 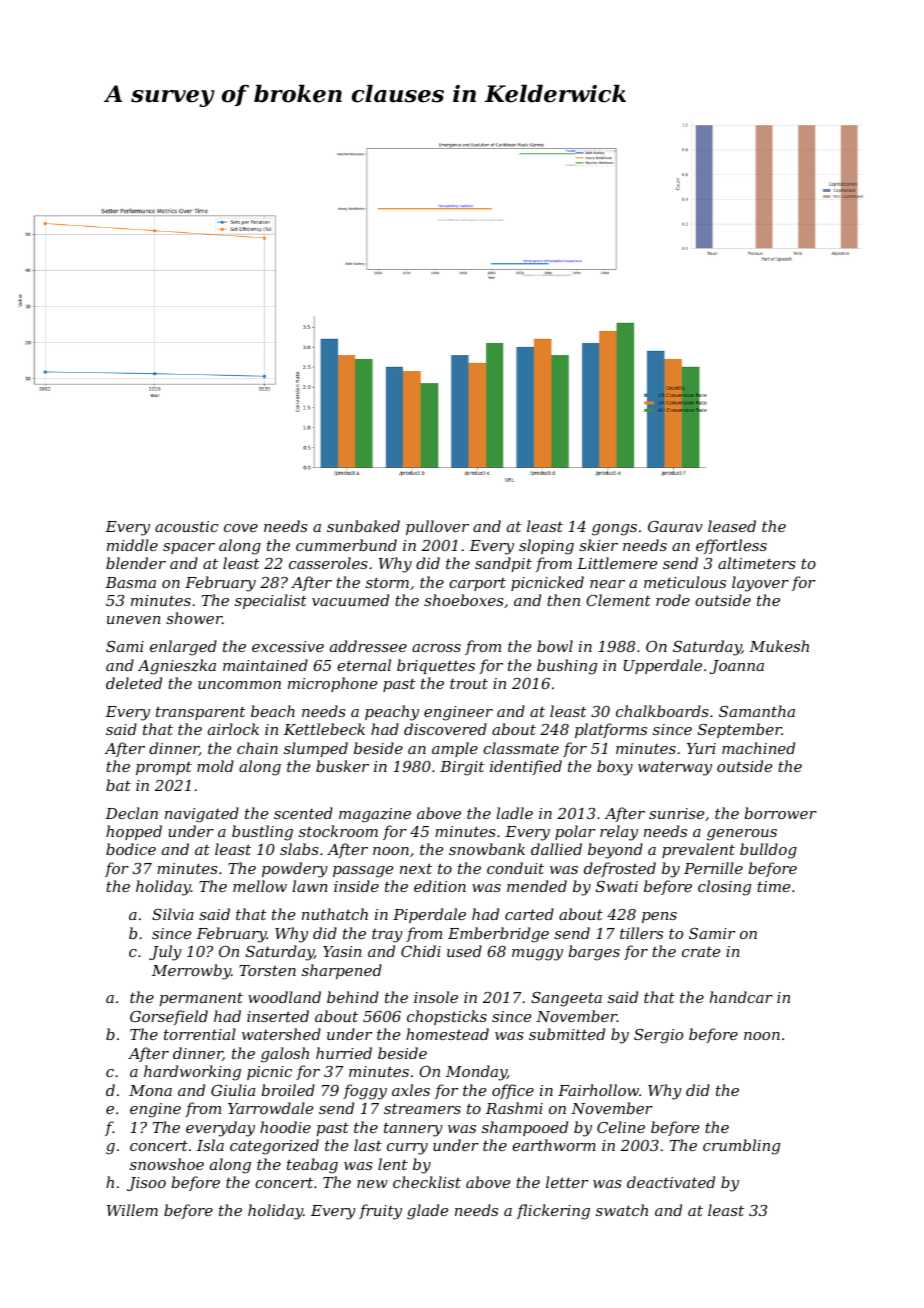 I want to click on shampooed, so click(x=525, y=1128).
